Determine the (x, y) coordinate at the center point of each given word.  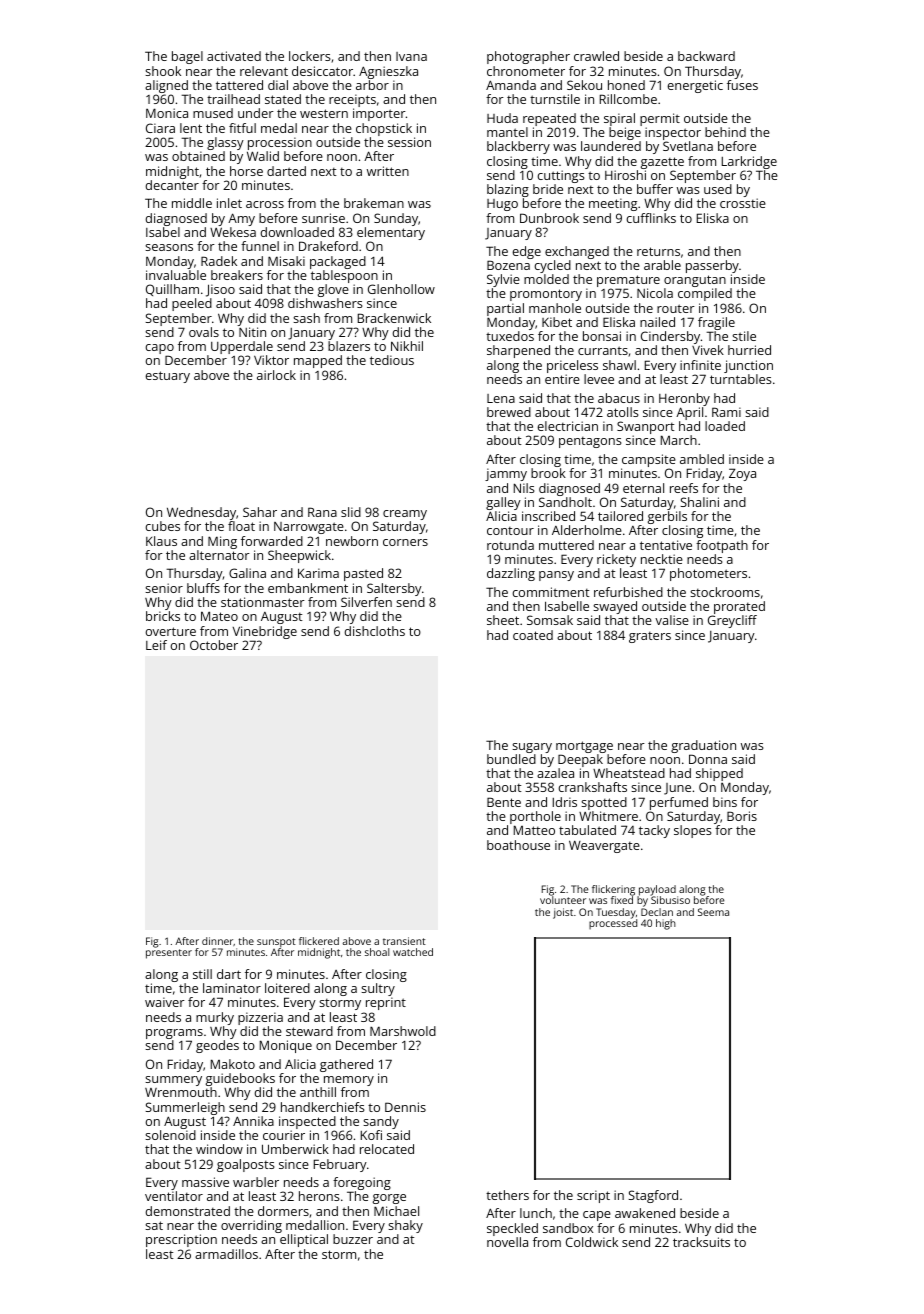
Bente (504, 802)
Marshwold (403, 1031)
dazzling (511, 574)
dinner (218, 941)
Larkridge (749, 162)
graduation (703, 746)
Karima (318, 573)
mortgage (584, 747)
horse (246, 171)
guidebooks (240, 1079)
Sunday (396, 219)
